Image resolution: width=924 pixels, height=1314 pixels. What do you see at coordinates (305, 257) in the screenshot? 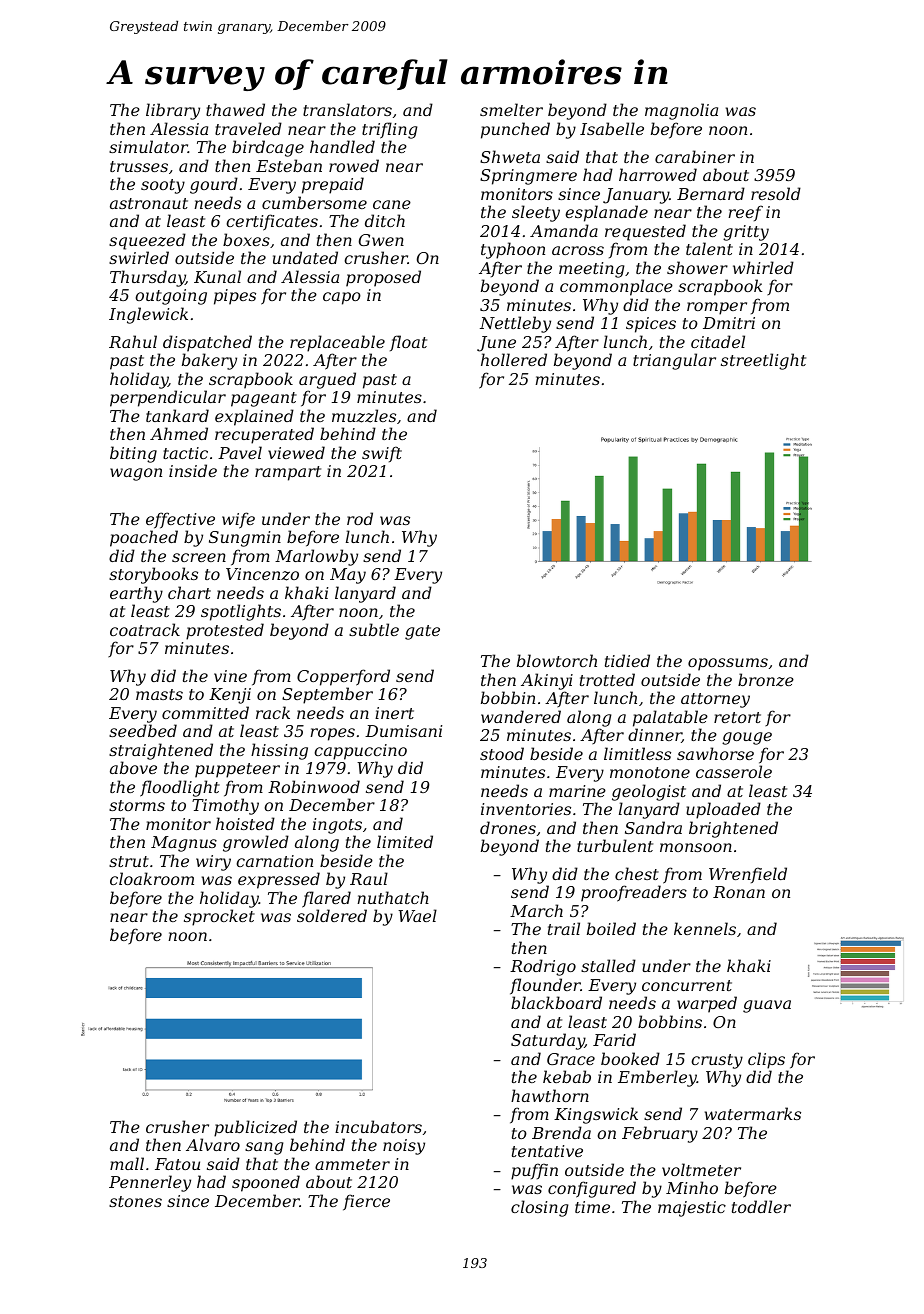
I see `undated` at bounding box center [305, 257].
